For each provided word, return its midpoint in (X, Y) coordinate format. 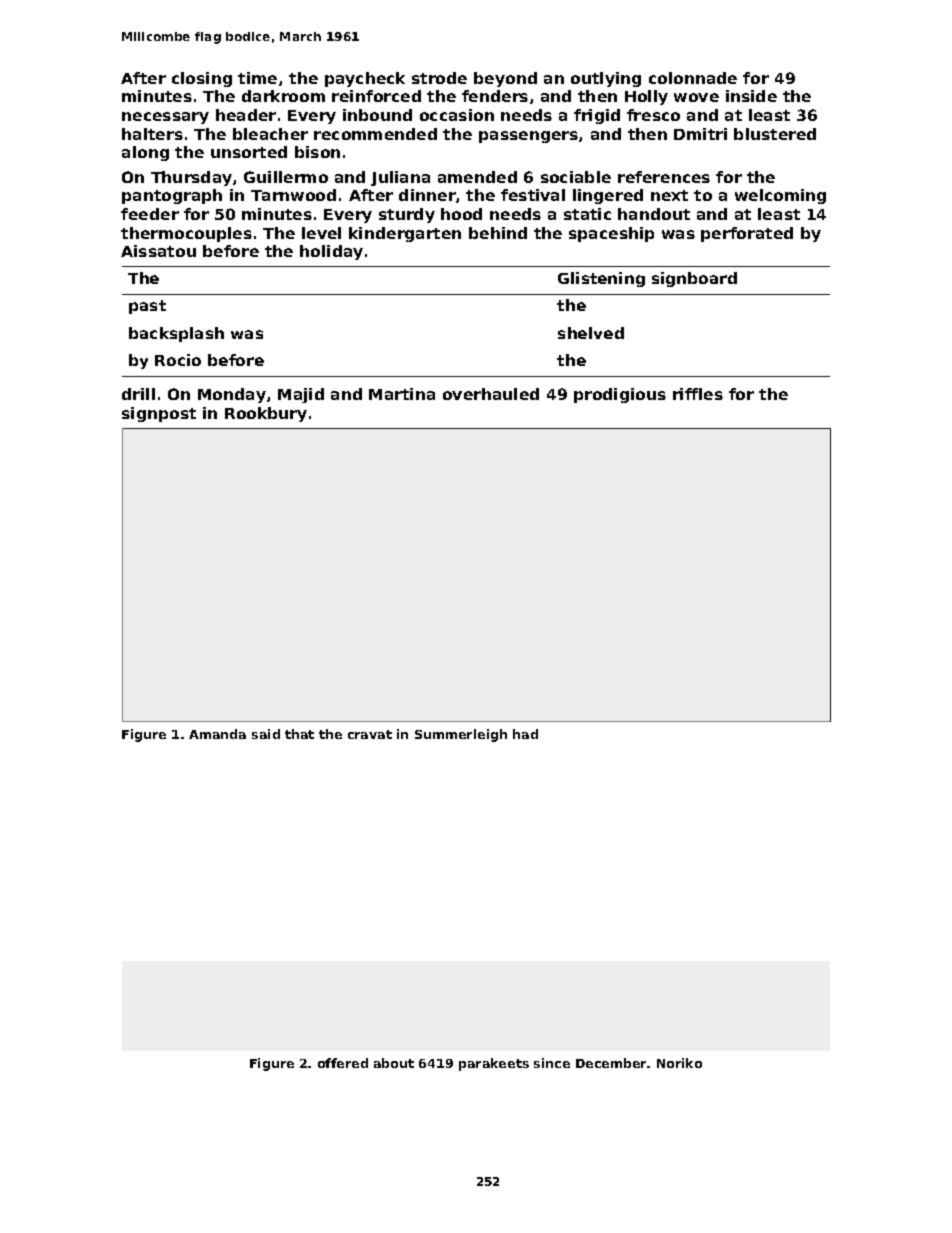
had (525, 734)
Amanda (217, 734)
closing (202, 79)
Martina (402, 394)
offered (343, 1063)
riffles (698, 394)
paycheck (365, 79)
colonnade (693, 78)
